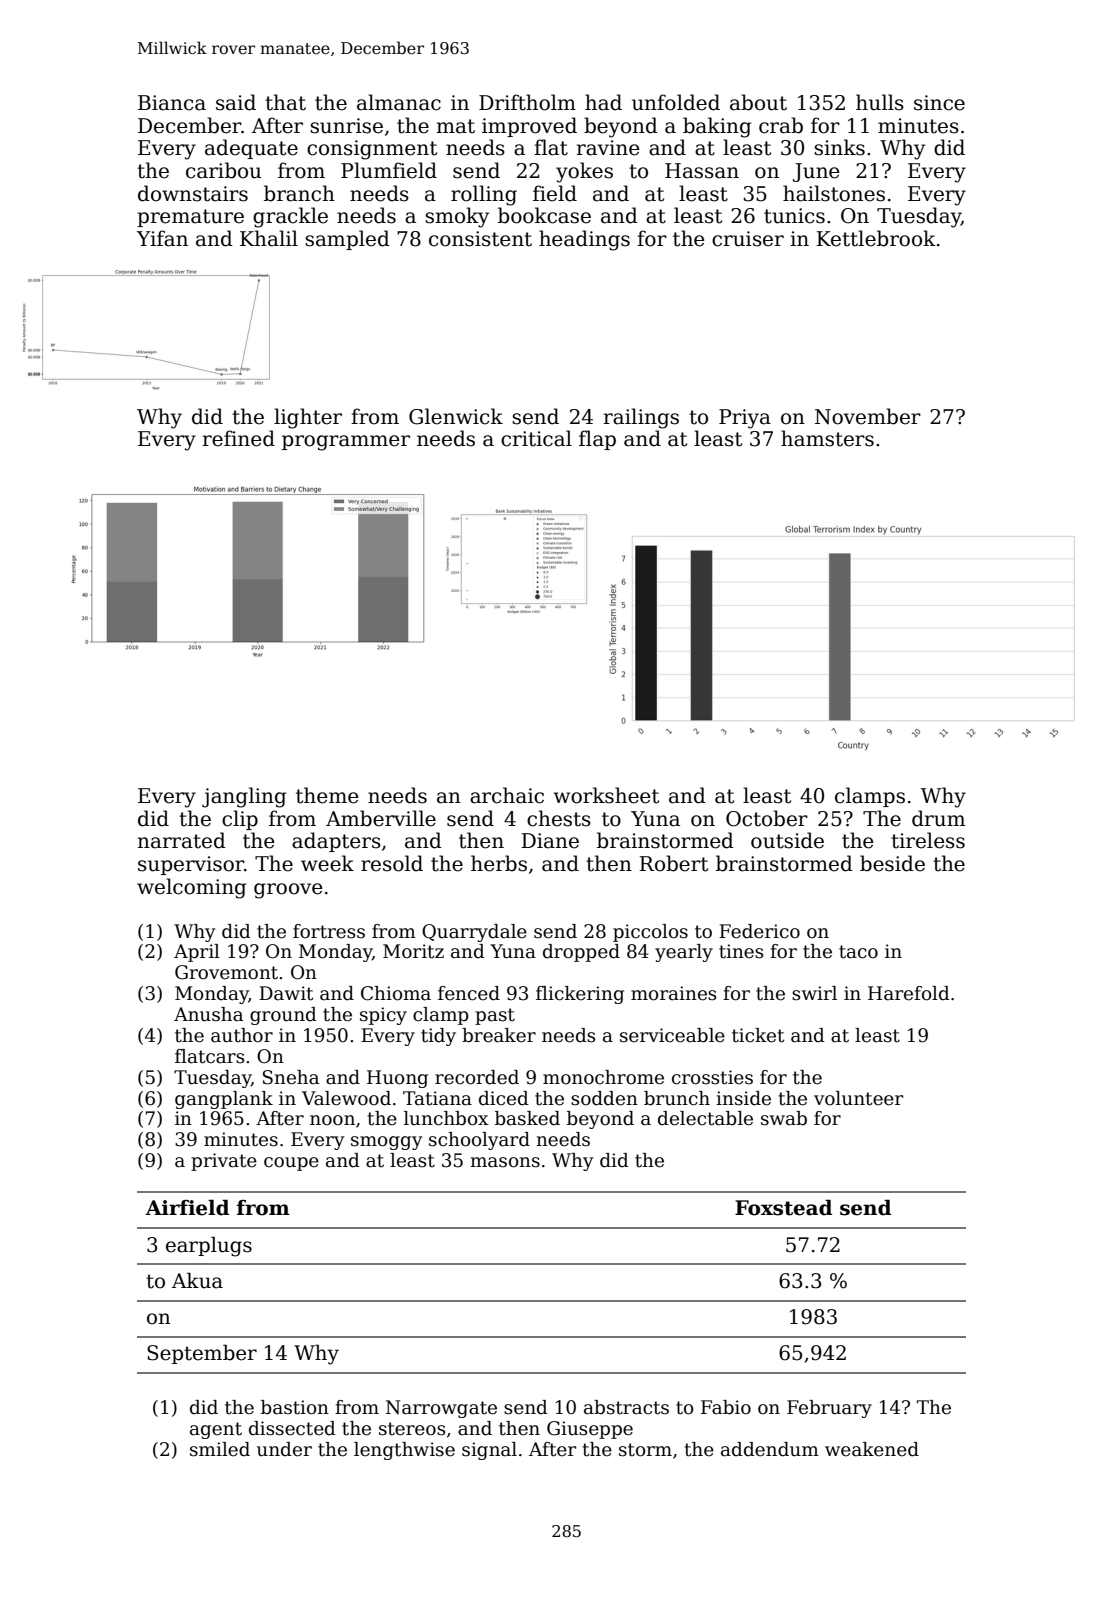 This screenshot has height=1598, width=1103. I want to click on diced, so click(504, 1098).
